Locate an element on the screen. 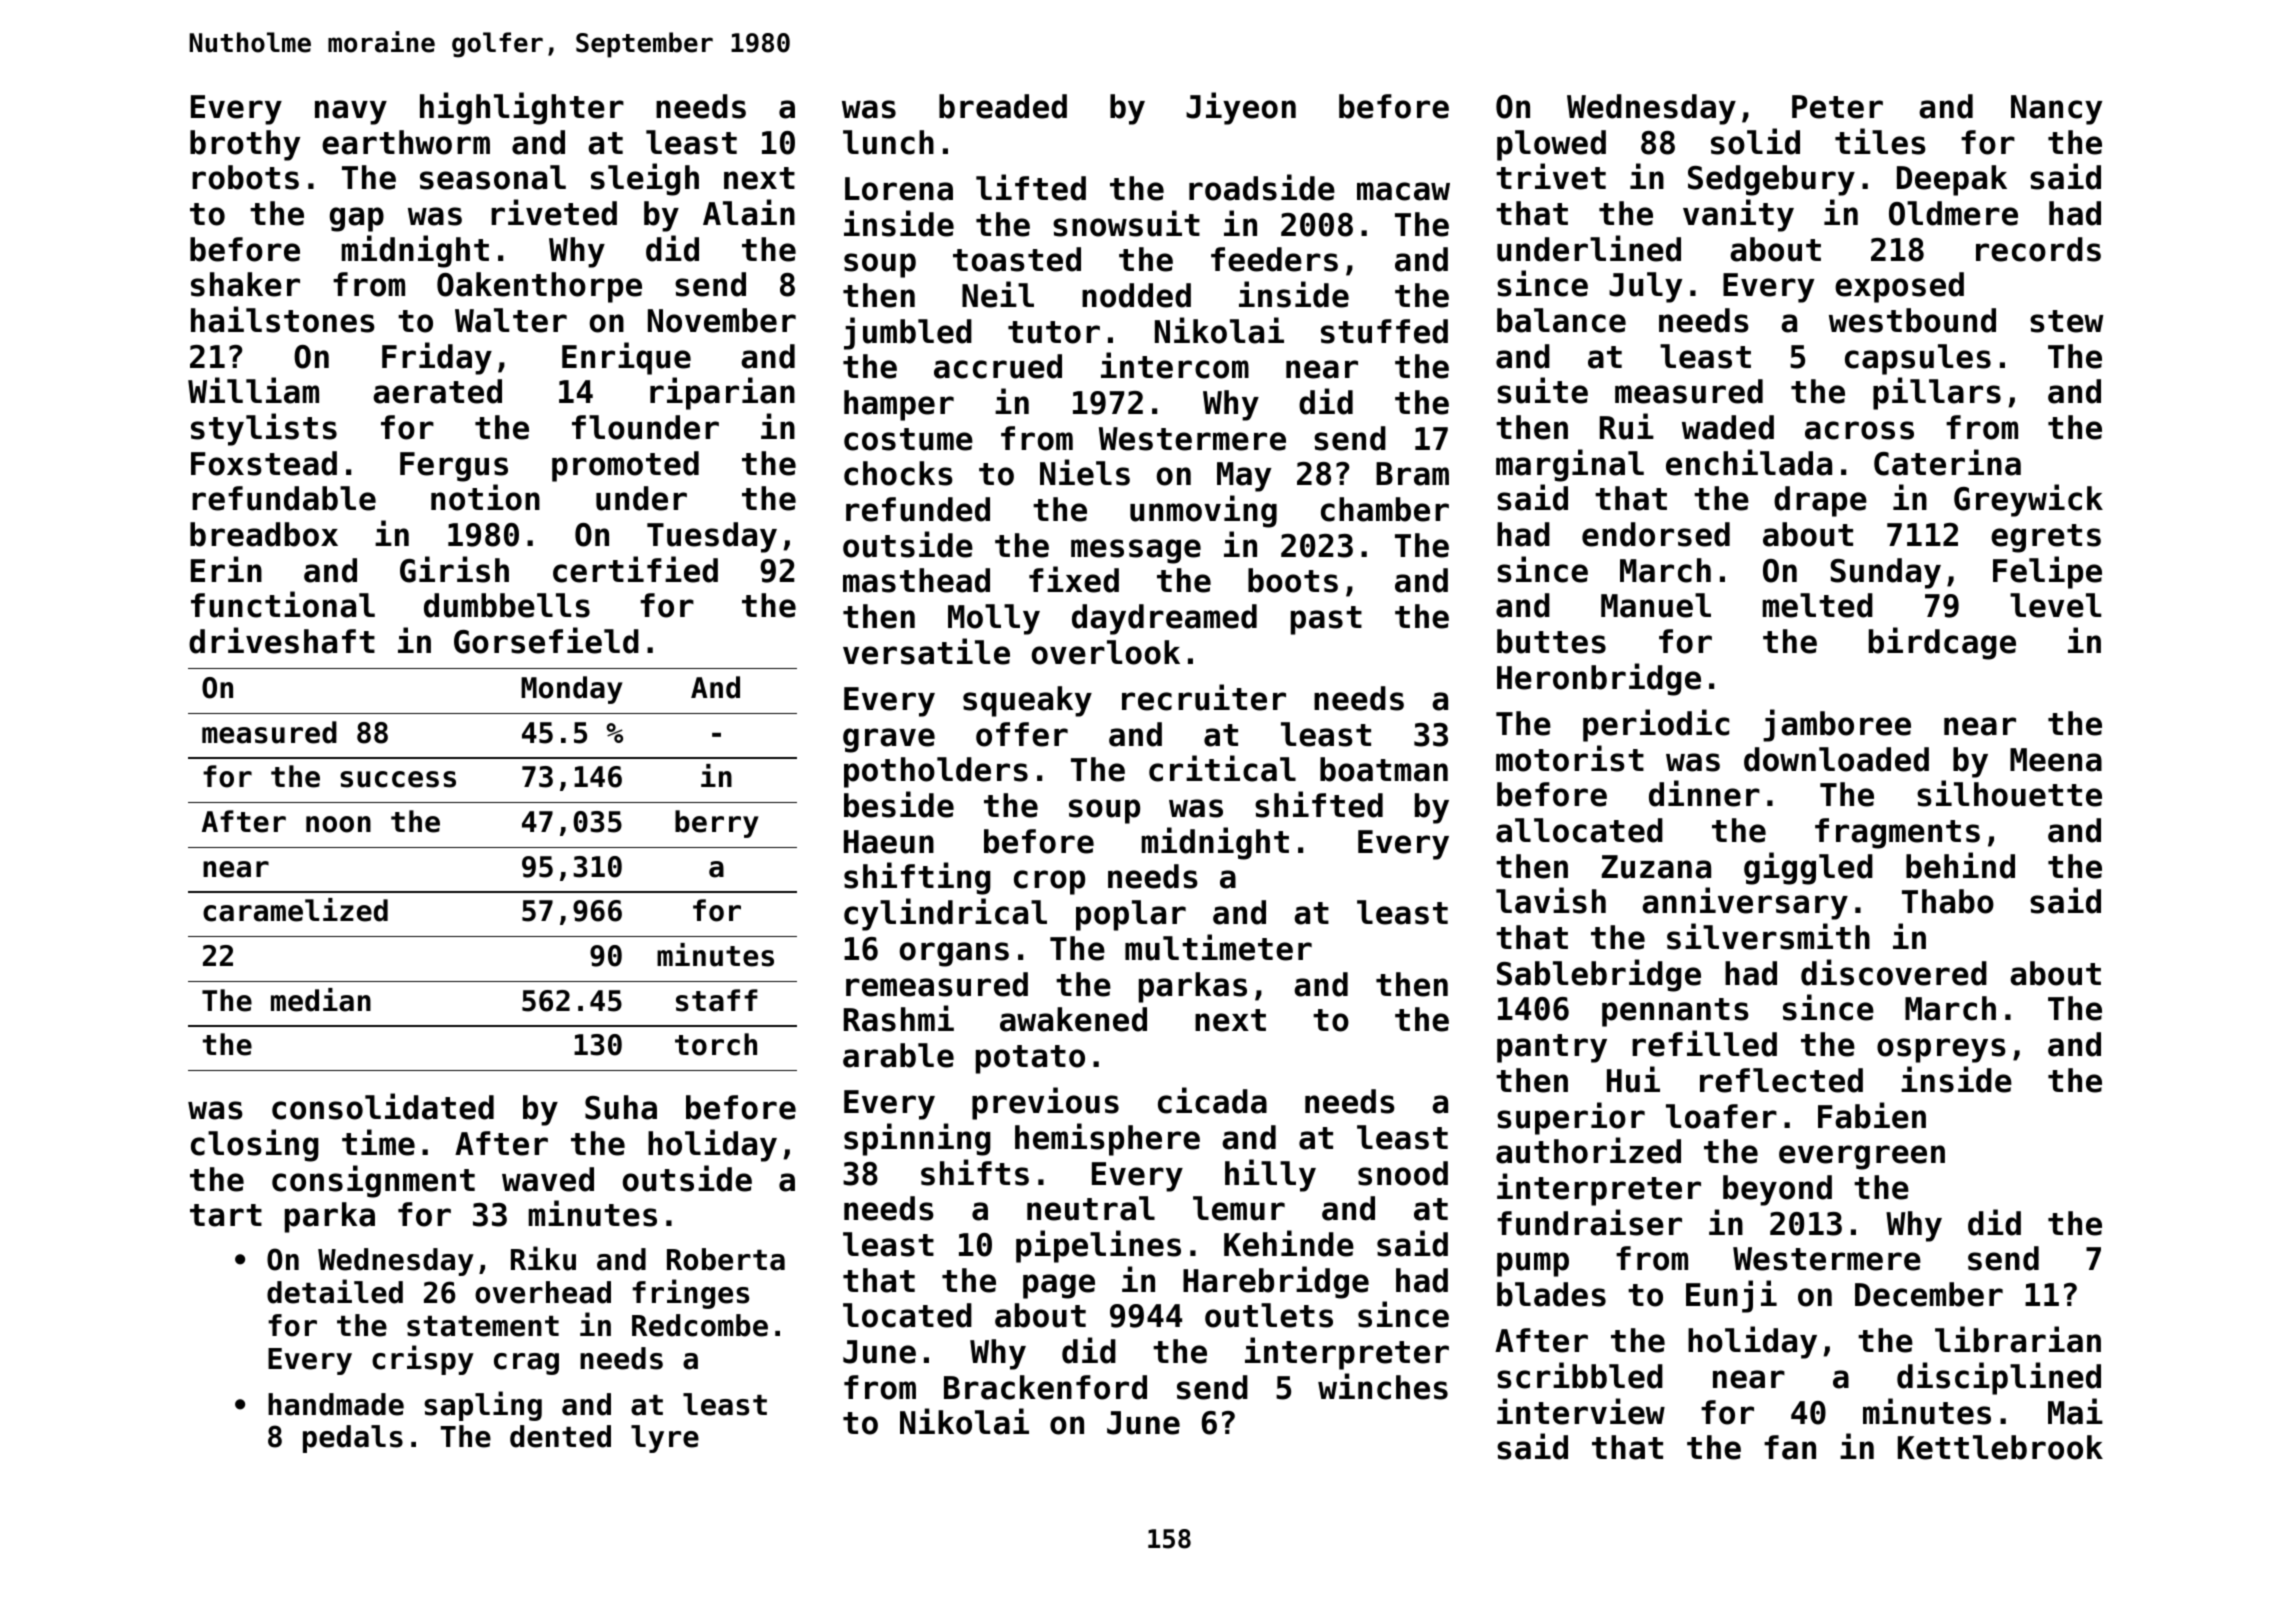 The image size is (2292, 1620). winches is located at coordinates (1383, 1386).
